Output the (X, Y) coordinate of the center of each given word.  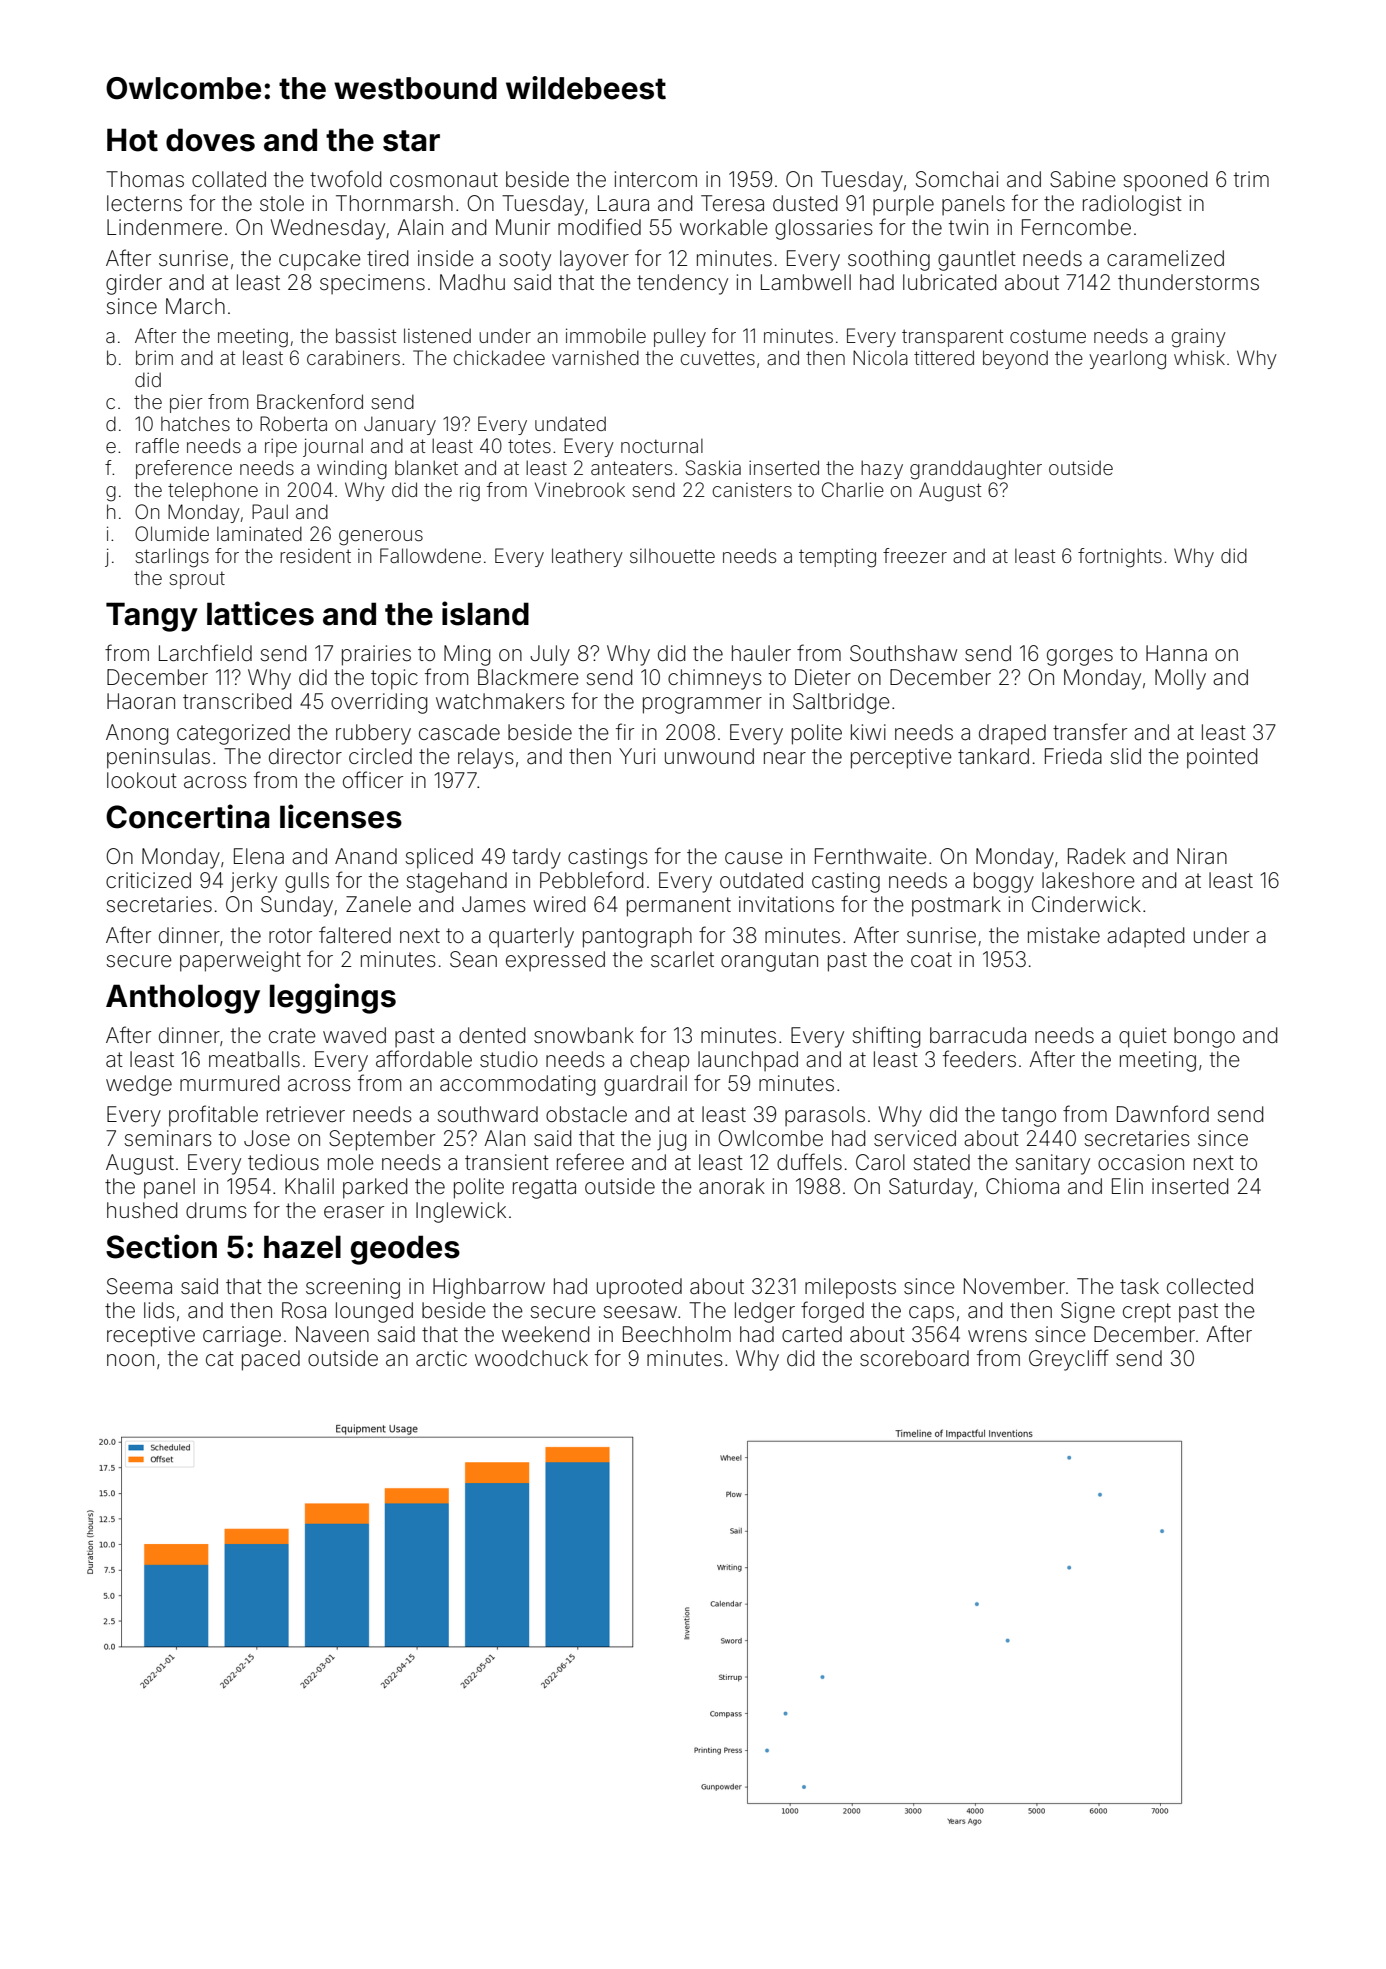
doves (210, 140)
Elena (259, 856)
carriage (242, 1336)
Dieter (823, 677)
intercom (656, 179)
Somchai (957, 179)
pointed (1222, 758)
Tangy (152, 617)
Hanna (1176, 653)
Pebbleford (591, 880)
